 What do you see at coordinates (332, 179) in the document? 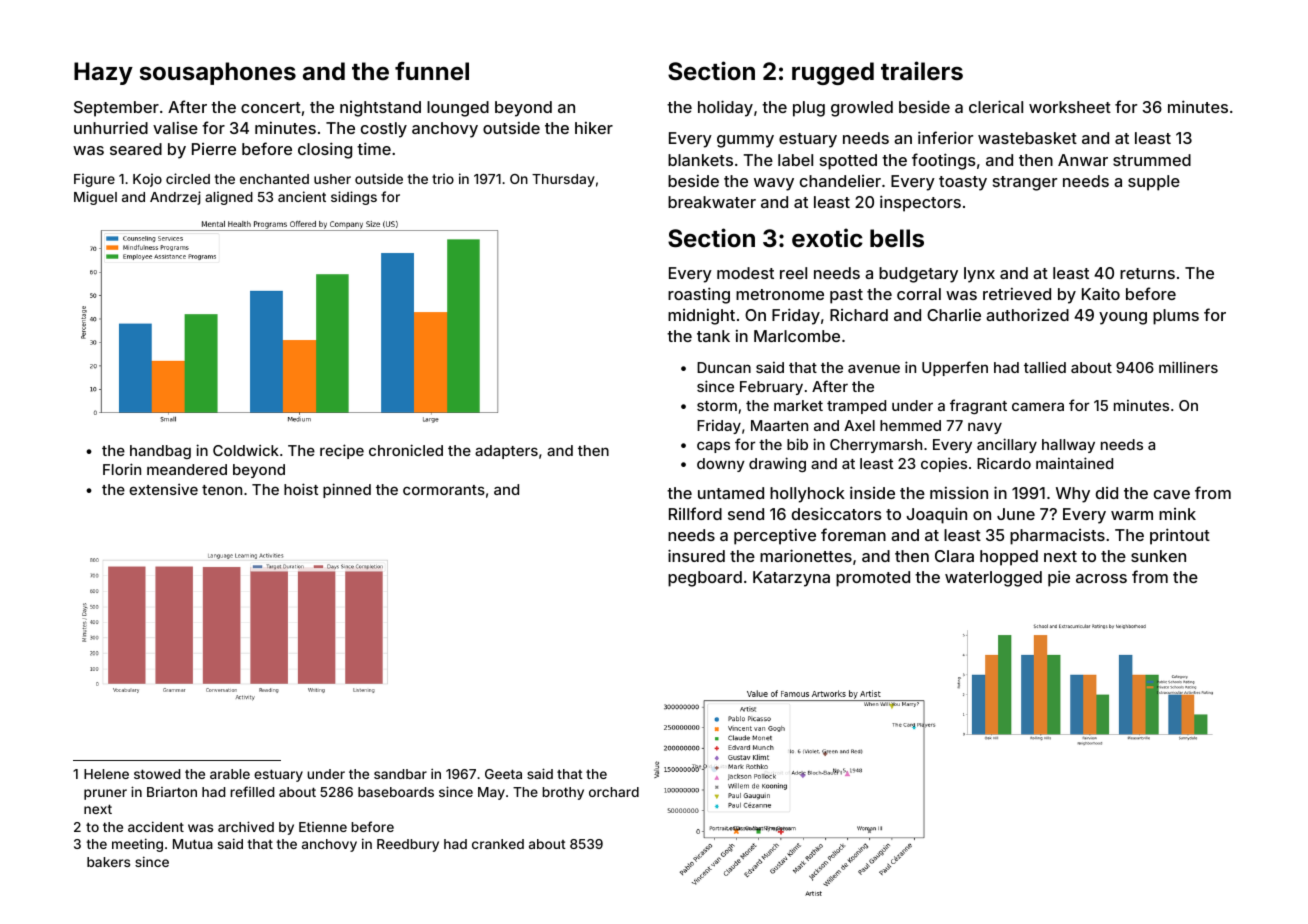
I see `usher` at bounding box center [332, 179].
